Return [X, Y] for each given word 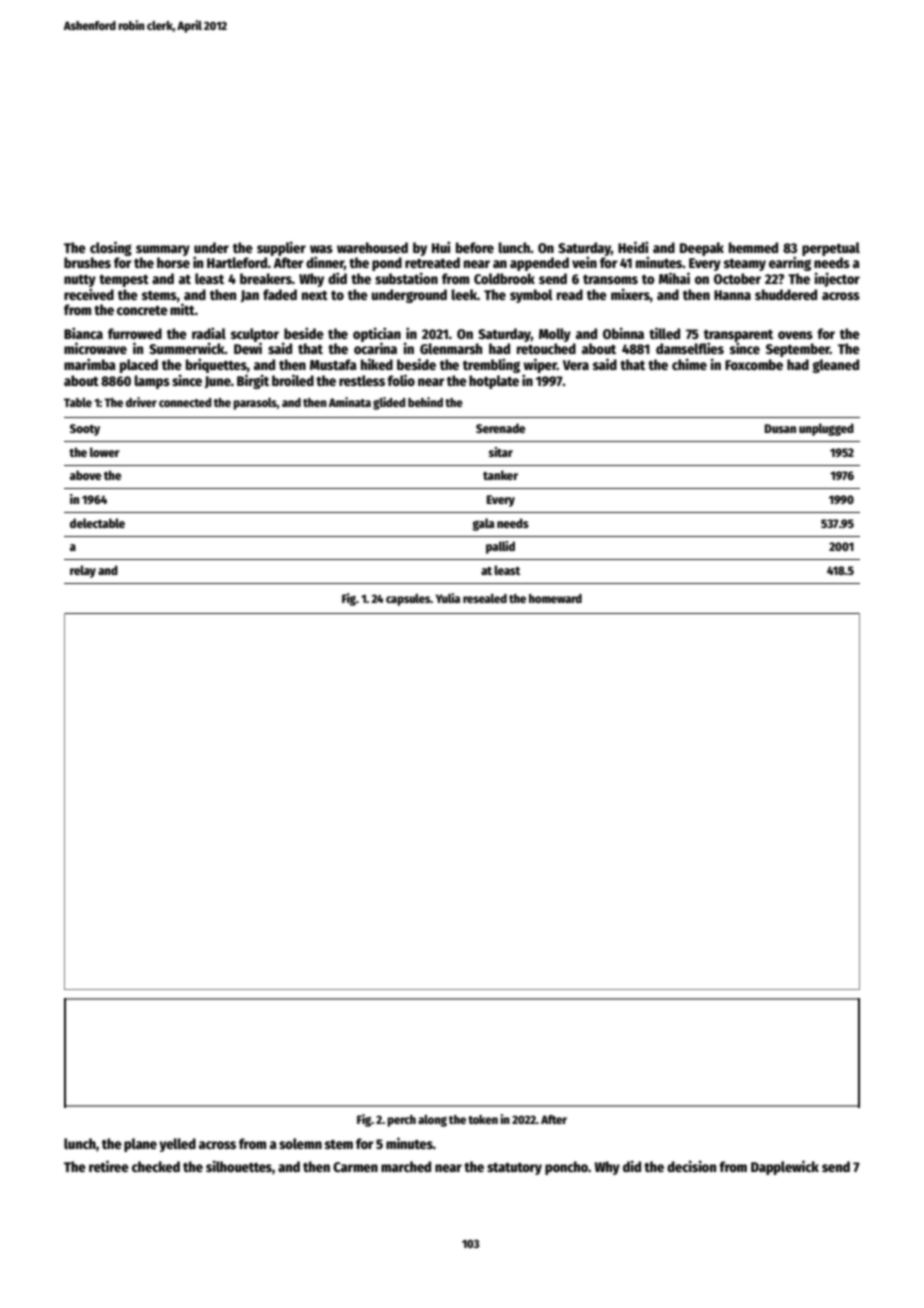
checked [156, 1166]
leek [464, 294]
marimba [90, 364]
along [432, 1121]
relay [83, 571]
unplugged [826, 429]
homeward [555, 598]
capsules [408, 600]
